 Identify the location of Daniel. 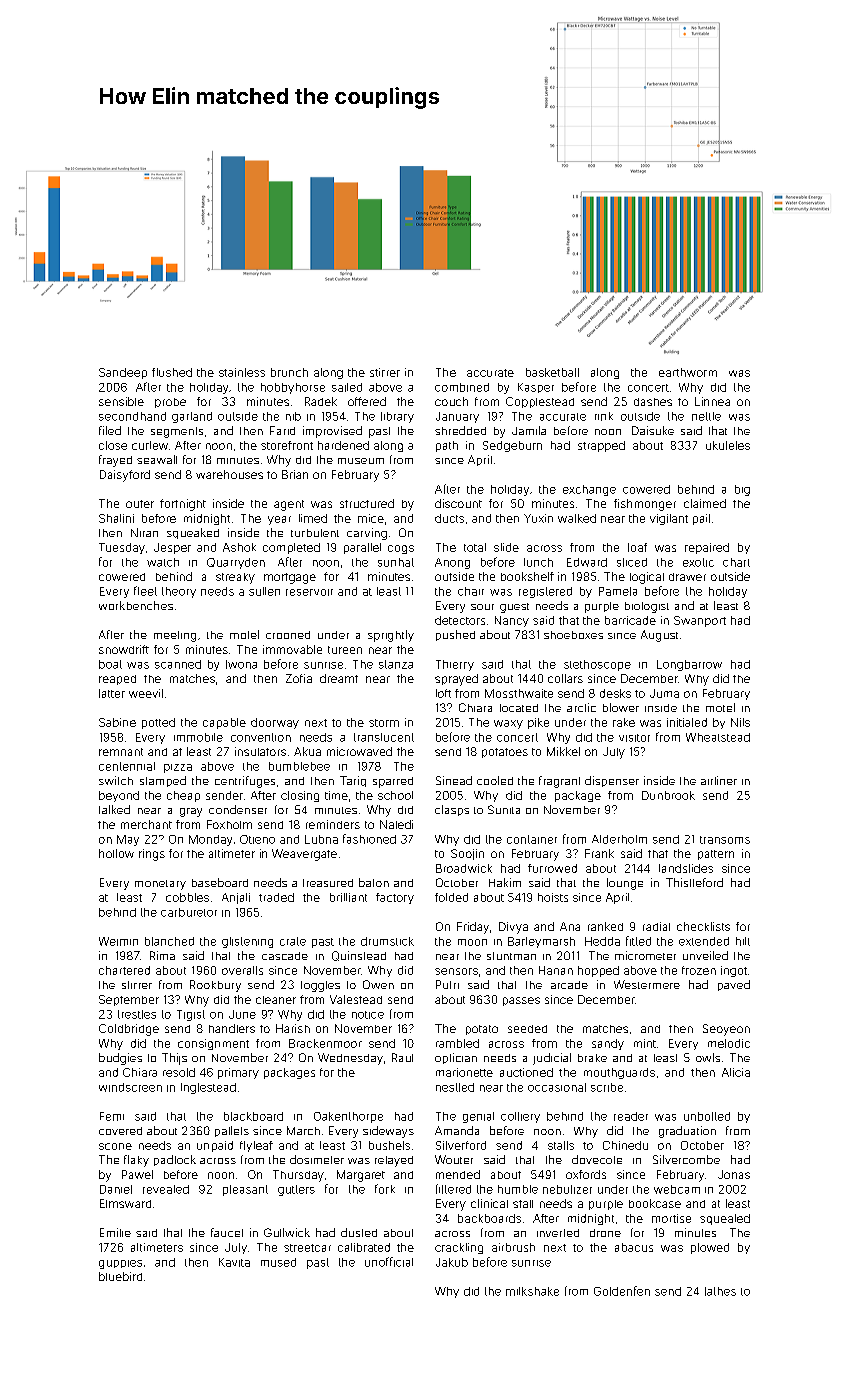
(116, 1189).
